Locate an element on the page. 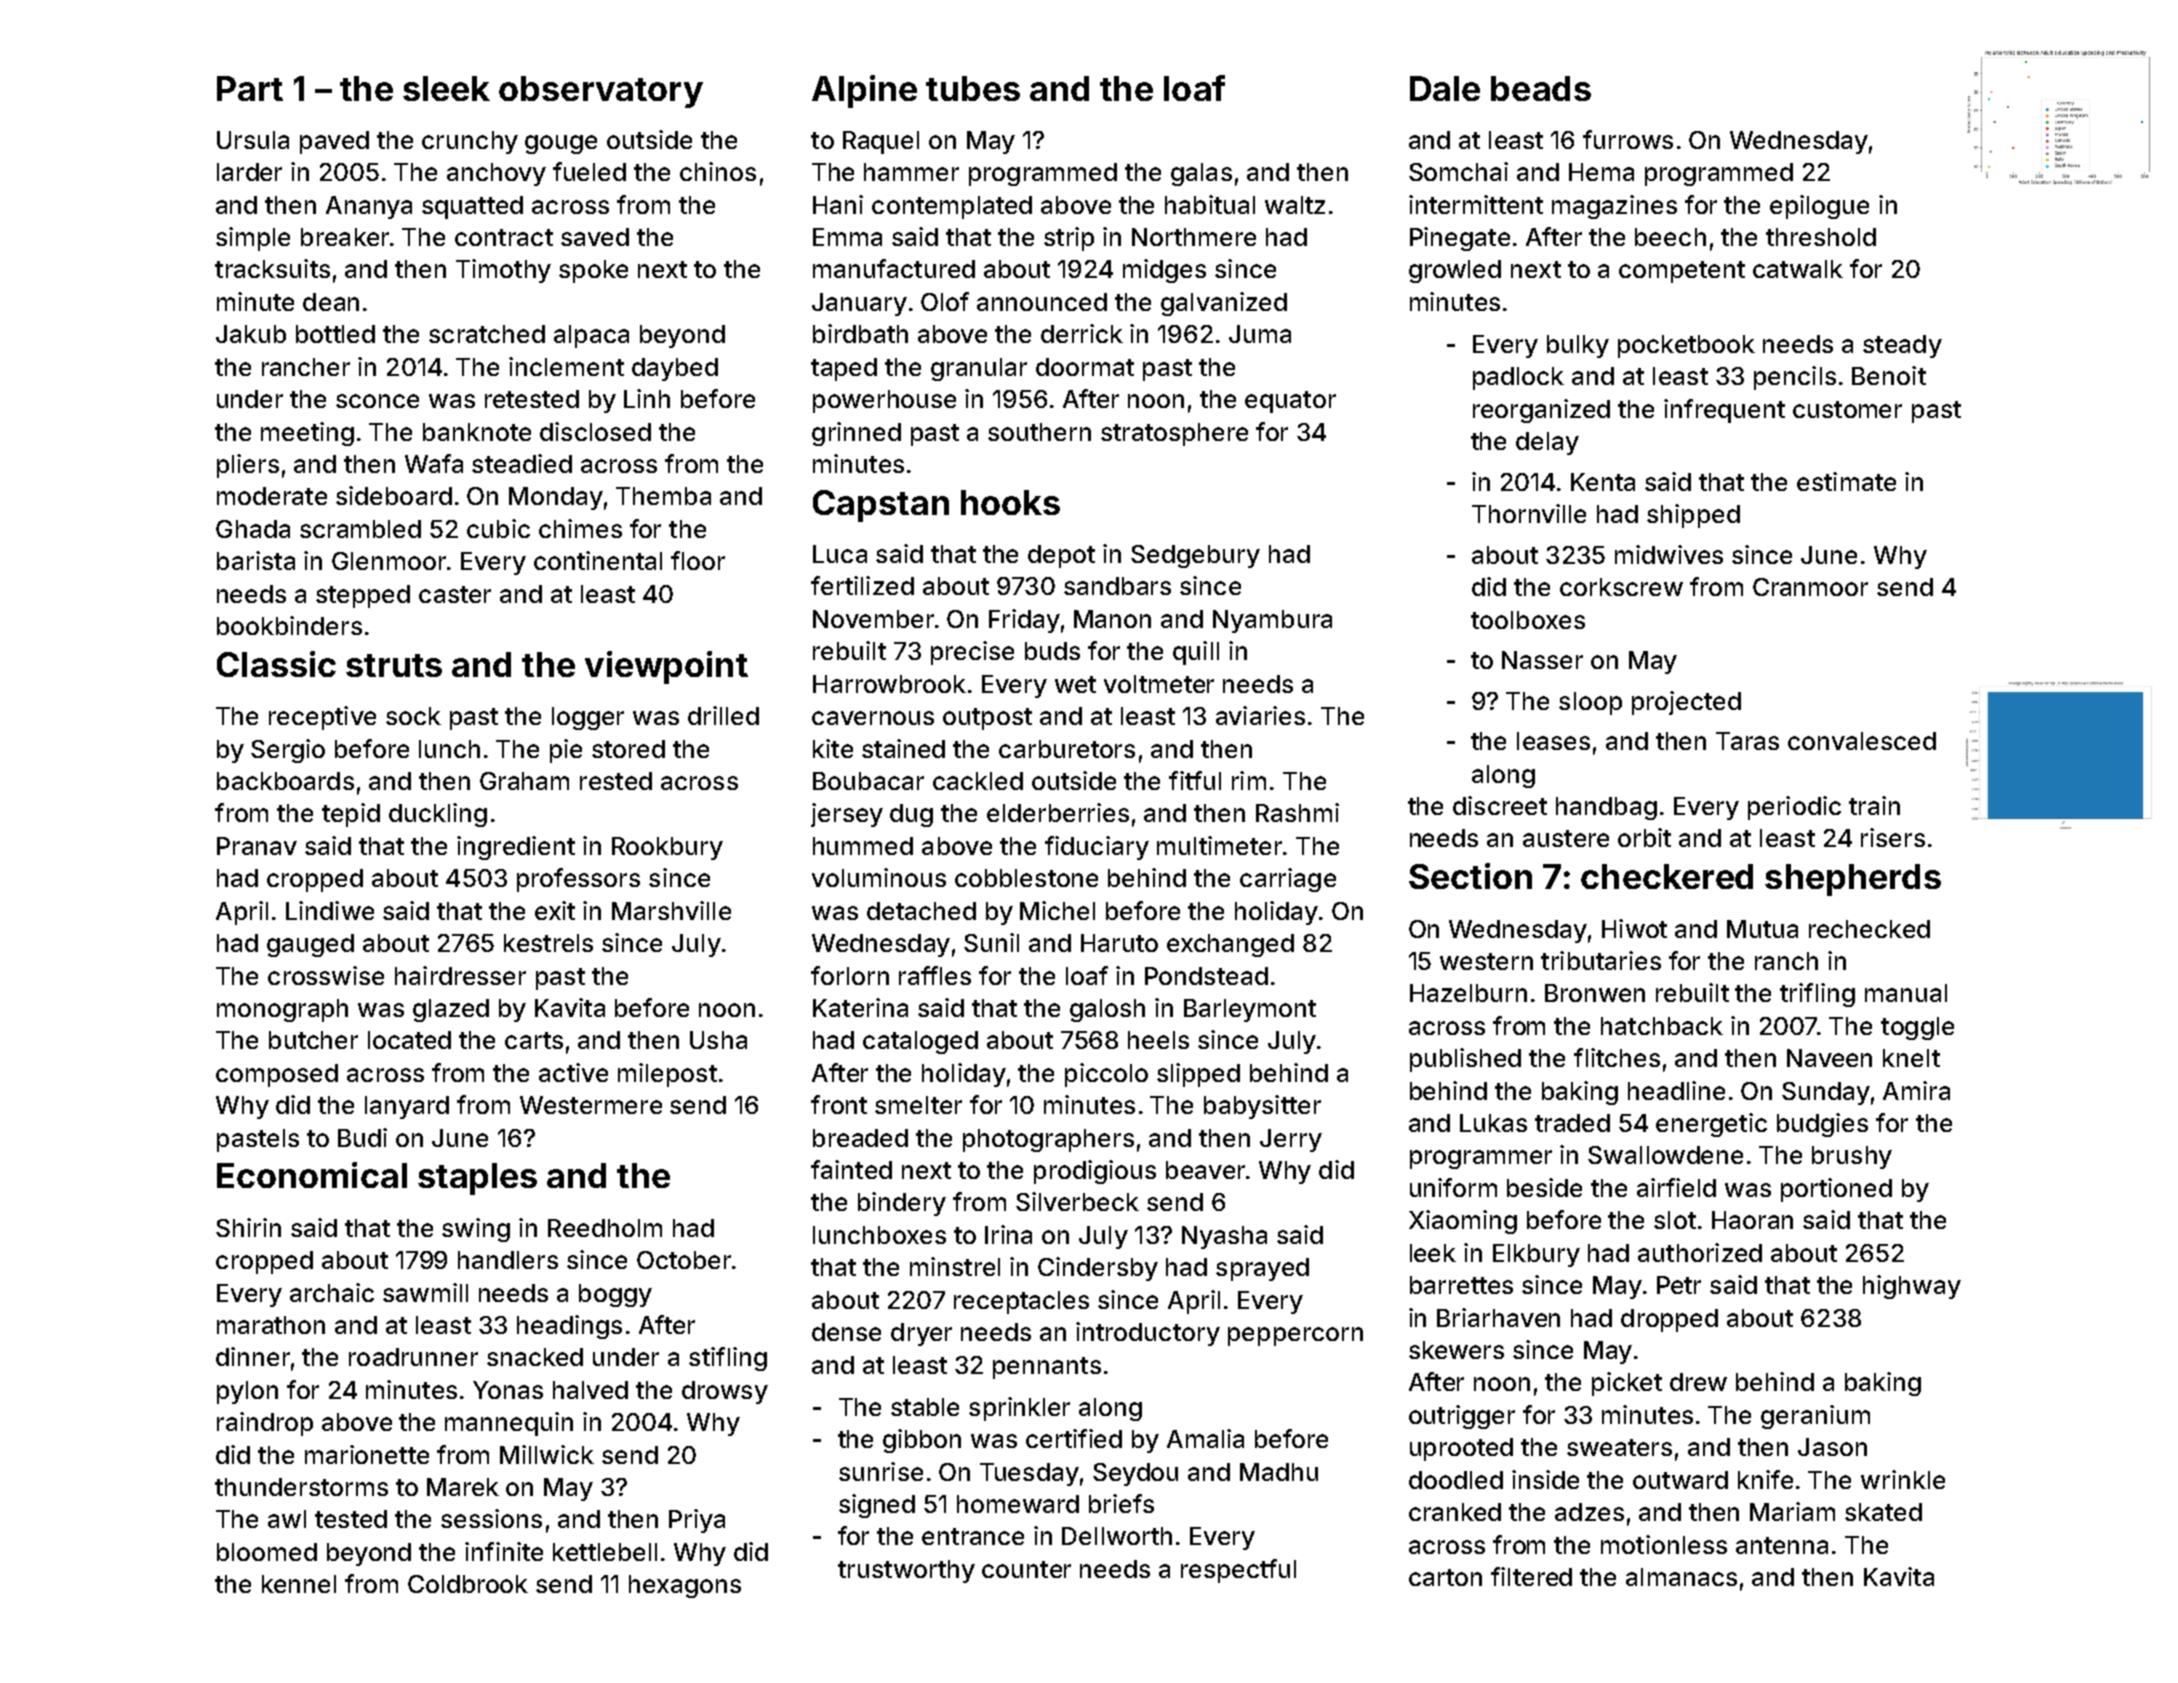 This image has width=2178, height=1683. uniform is located at coordinates (1453, 1187).
